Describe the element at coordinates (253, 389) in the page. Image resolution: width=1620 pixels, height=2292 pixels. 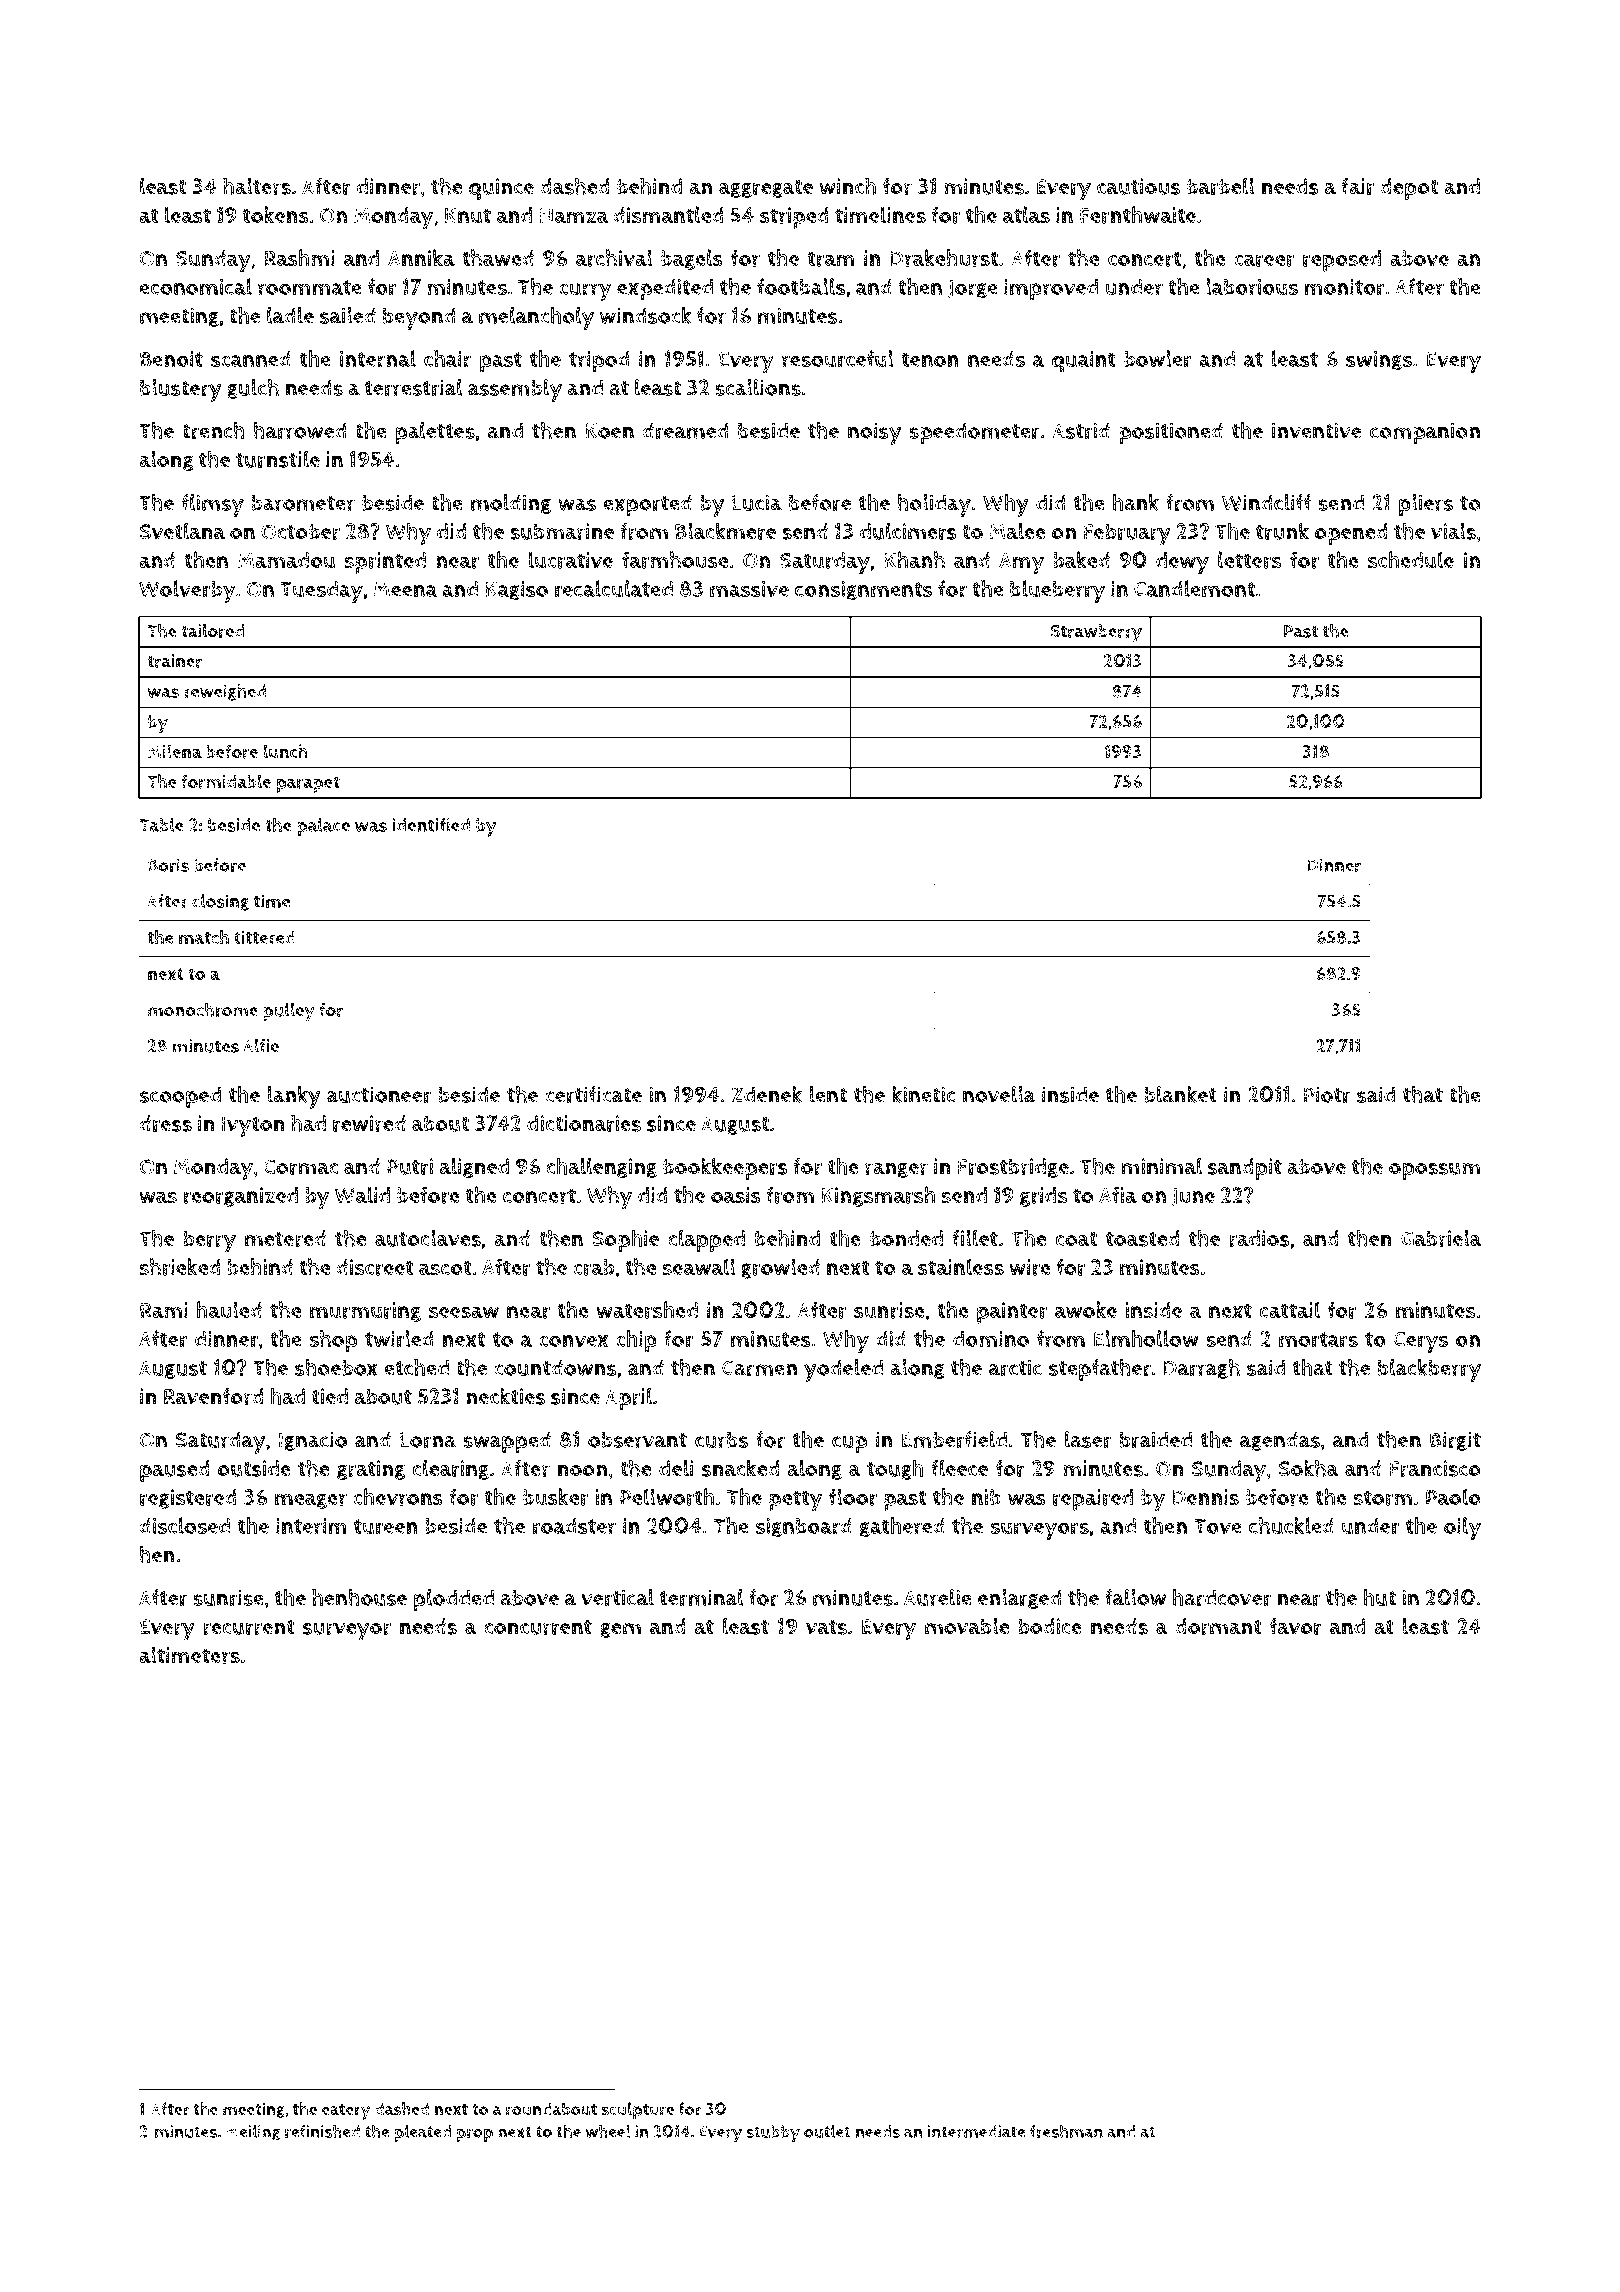
I see `gulch` at that location.
